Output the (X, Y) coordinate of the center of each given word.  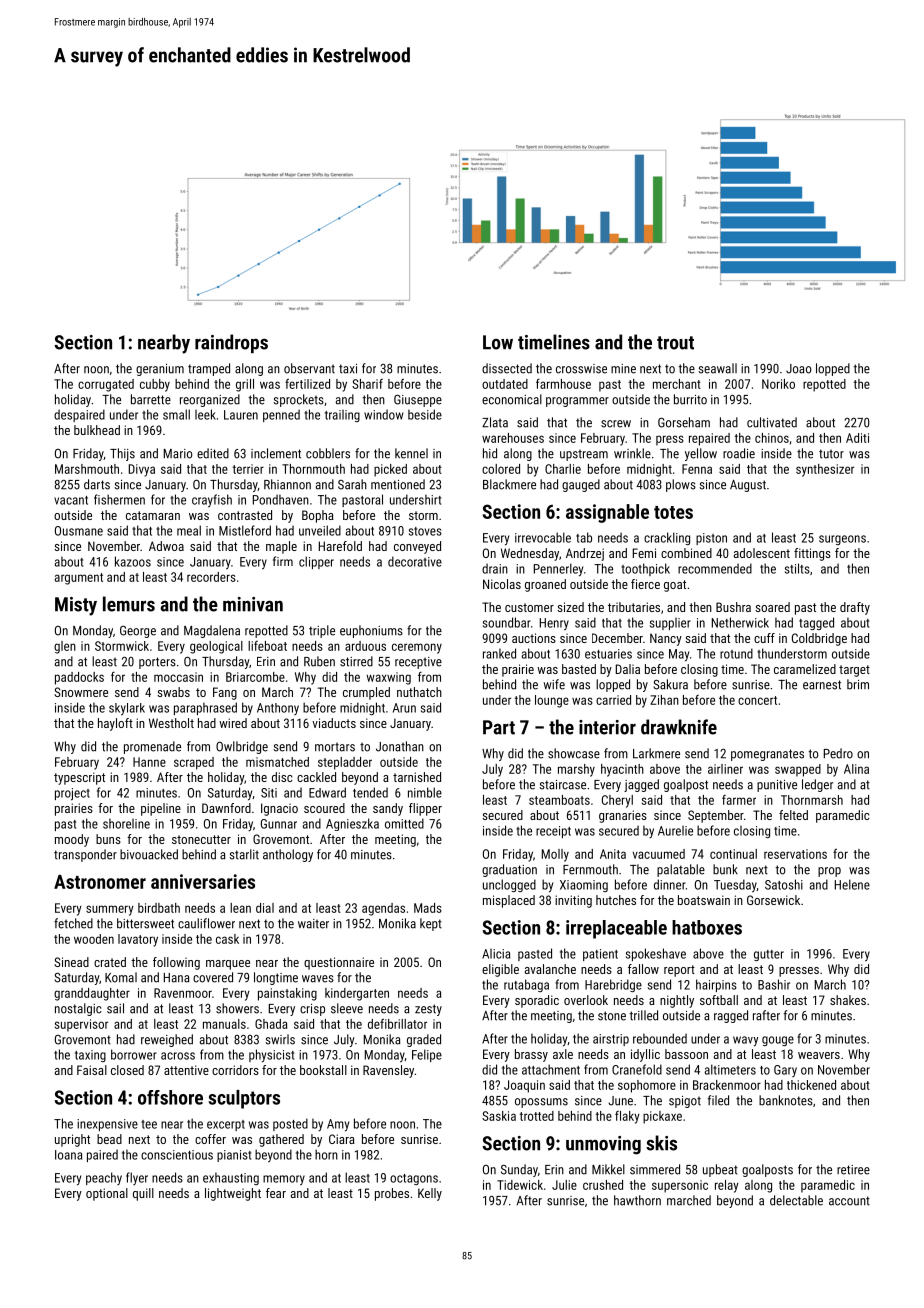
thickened (811, 1085)
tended (370, 792)
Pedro (838, 753)
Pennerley (558, 570)
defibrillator (397, 1023)
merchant (677, 384)
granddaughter (92, 994)
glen (65, 647)
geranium (160, 370)
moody (72, 840)
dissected (507, 368)
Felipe (427, 1055)
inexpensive (107, 1125)
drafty (855, 608)
